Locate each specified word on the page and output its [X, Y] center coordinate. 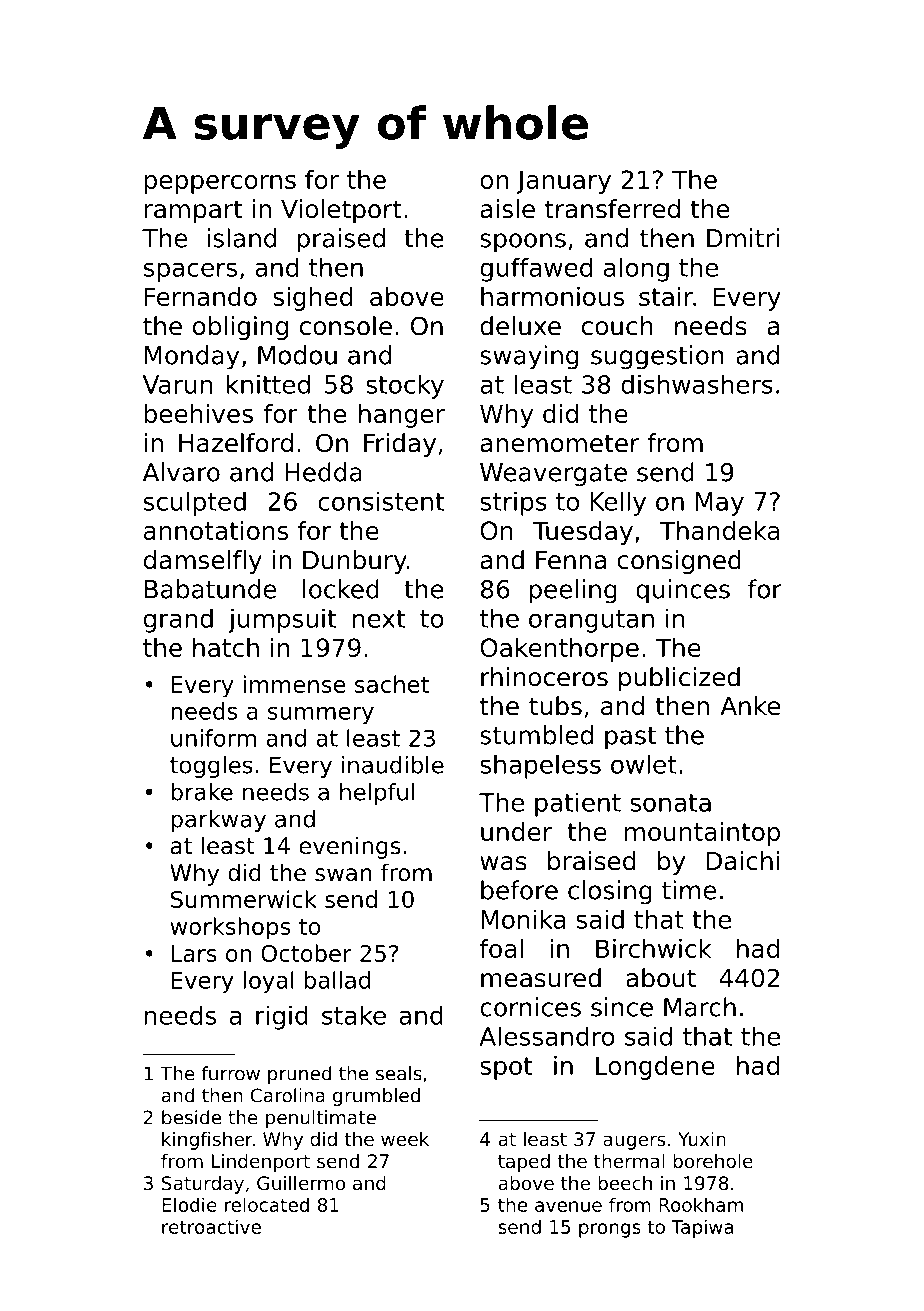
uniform [213, 738]
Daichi [742, 861]
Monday [192, 357]
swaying [529, 357]
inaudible [393, 765]
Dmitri [743, 238]
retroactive [211, 1226]
